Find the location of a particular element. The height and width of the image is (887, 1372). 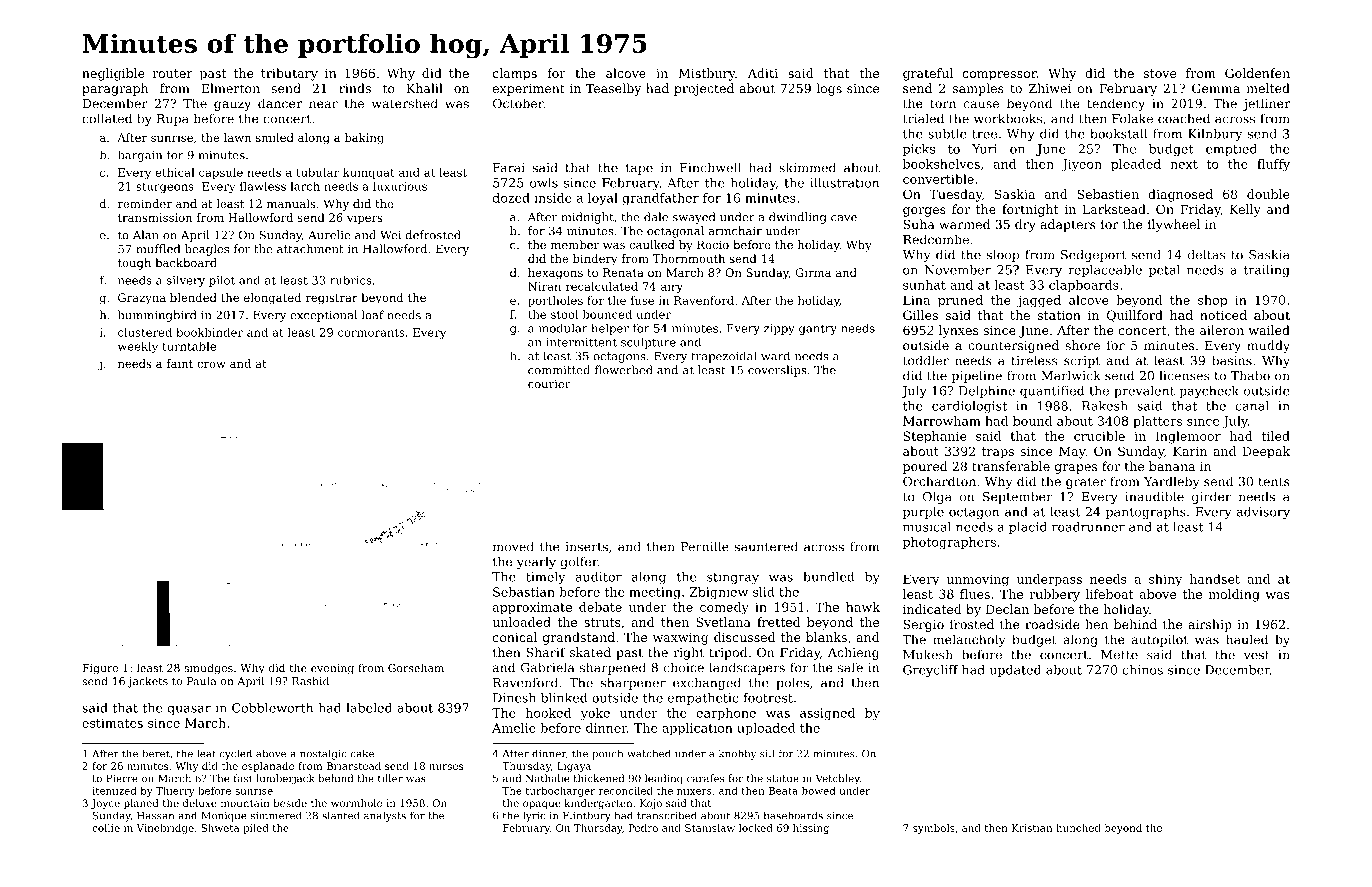

larch is located at coordinates (305, 186).
